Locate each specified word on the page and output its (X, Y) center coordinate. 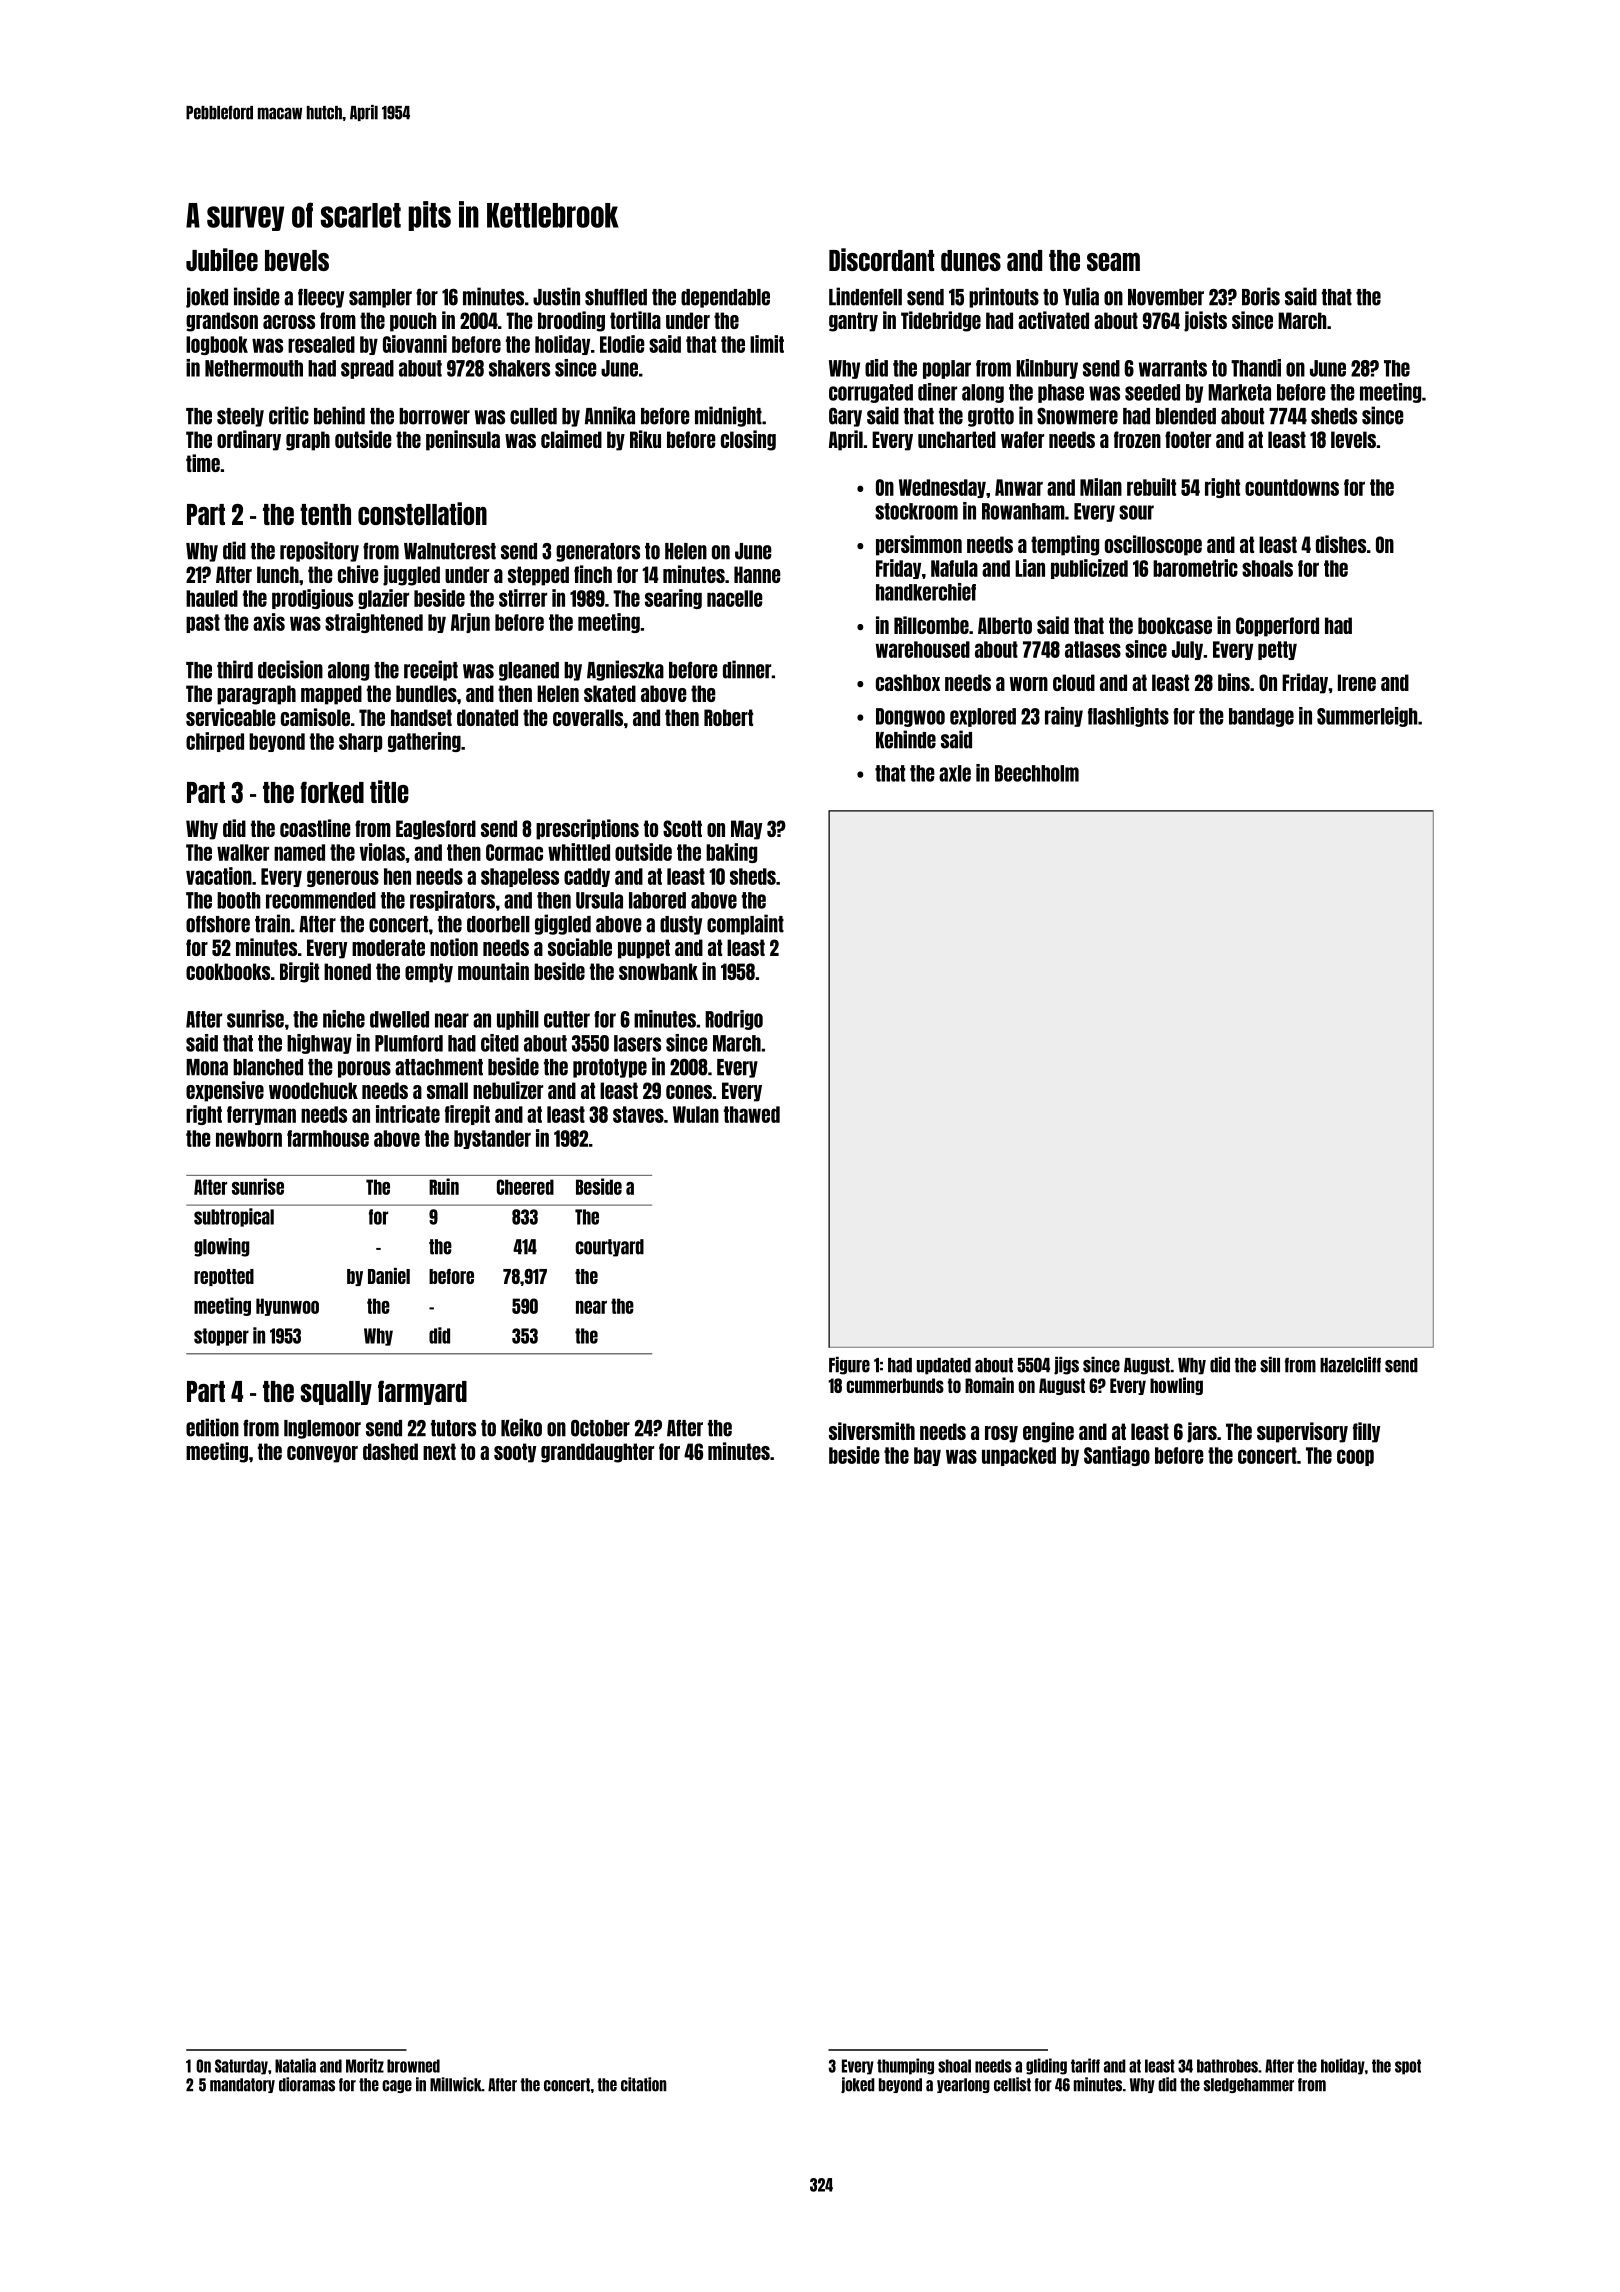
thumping (905, 2066)
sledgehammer (1249, 2085)
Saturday (241, 2067)
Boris (1261, 296)
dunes (971, 260)
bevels (297, 260)
